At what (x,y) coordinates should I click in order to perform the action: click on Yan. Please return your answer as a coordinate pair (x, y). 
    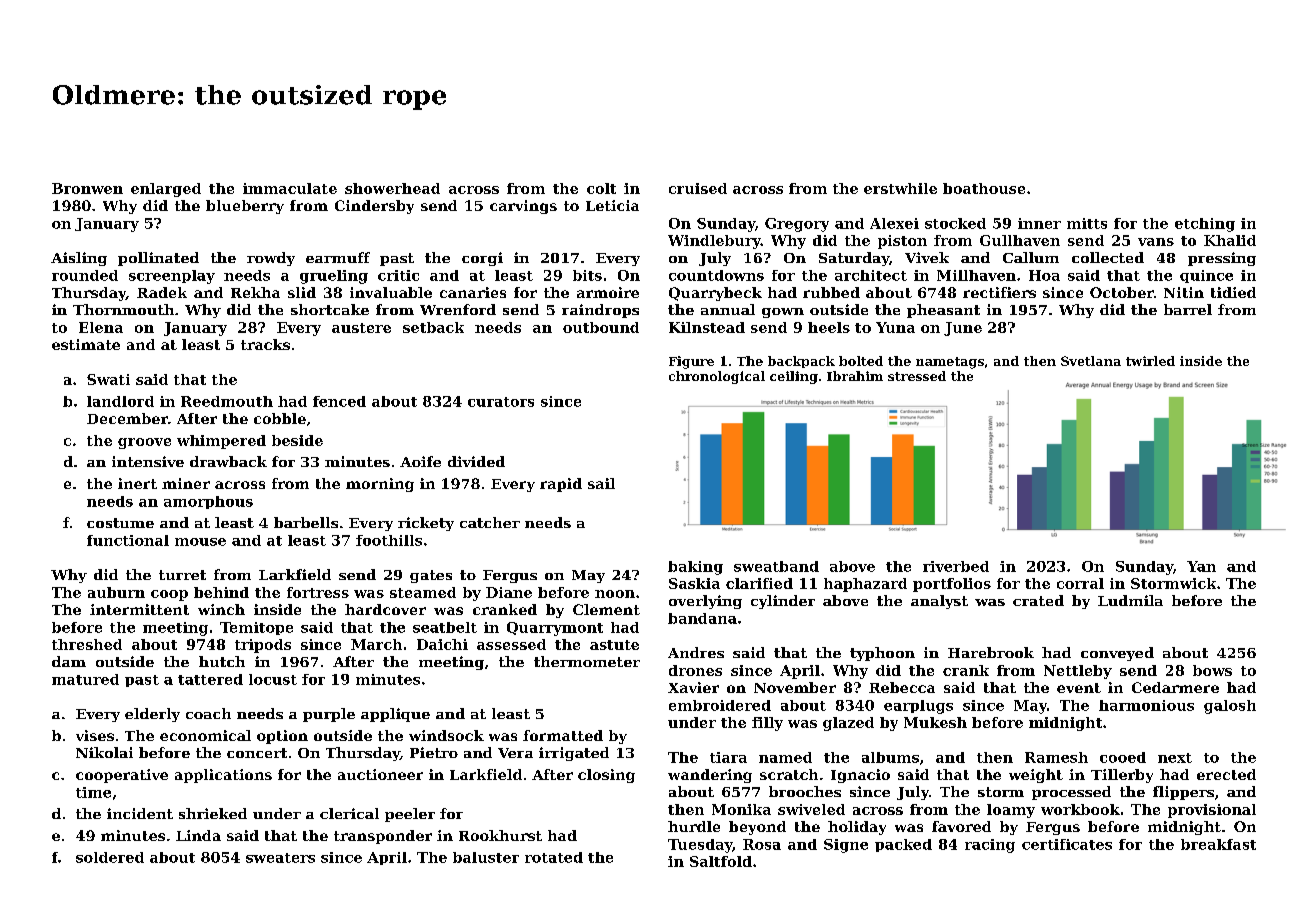
    Looking at the image, I should click on (1201, 566).
